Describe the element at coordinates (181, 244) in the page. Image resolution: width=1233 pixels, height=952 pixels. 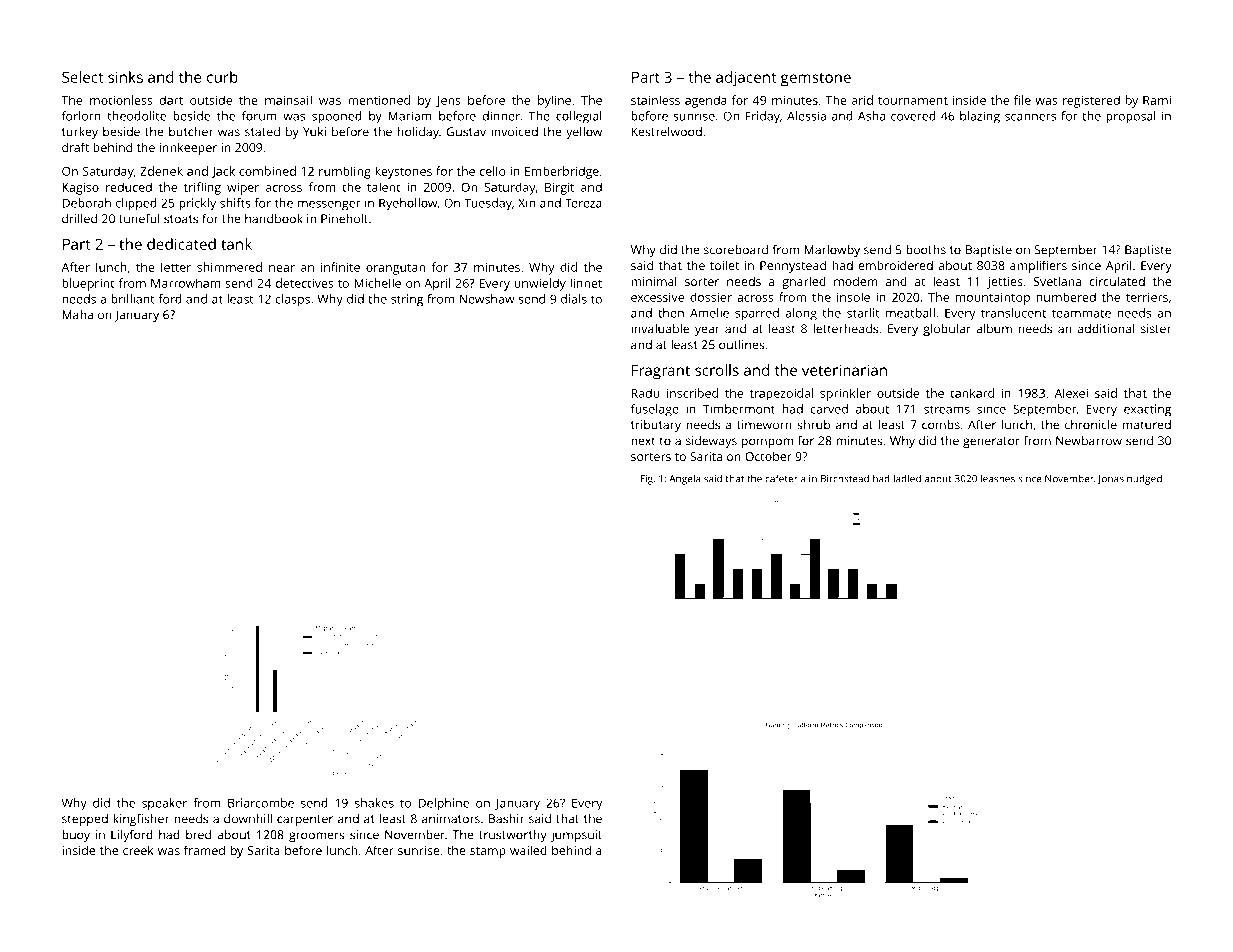
I see `dedicated` at that location.
